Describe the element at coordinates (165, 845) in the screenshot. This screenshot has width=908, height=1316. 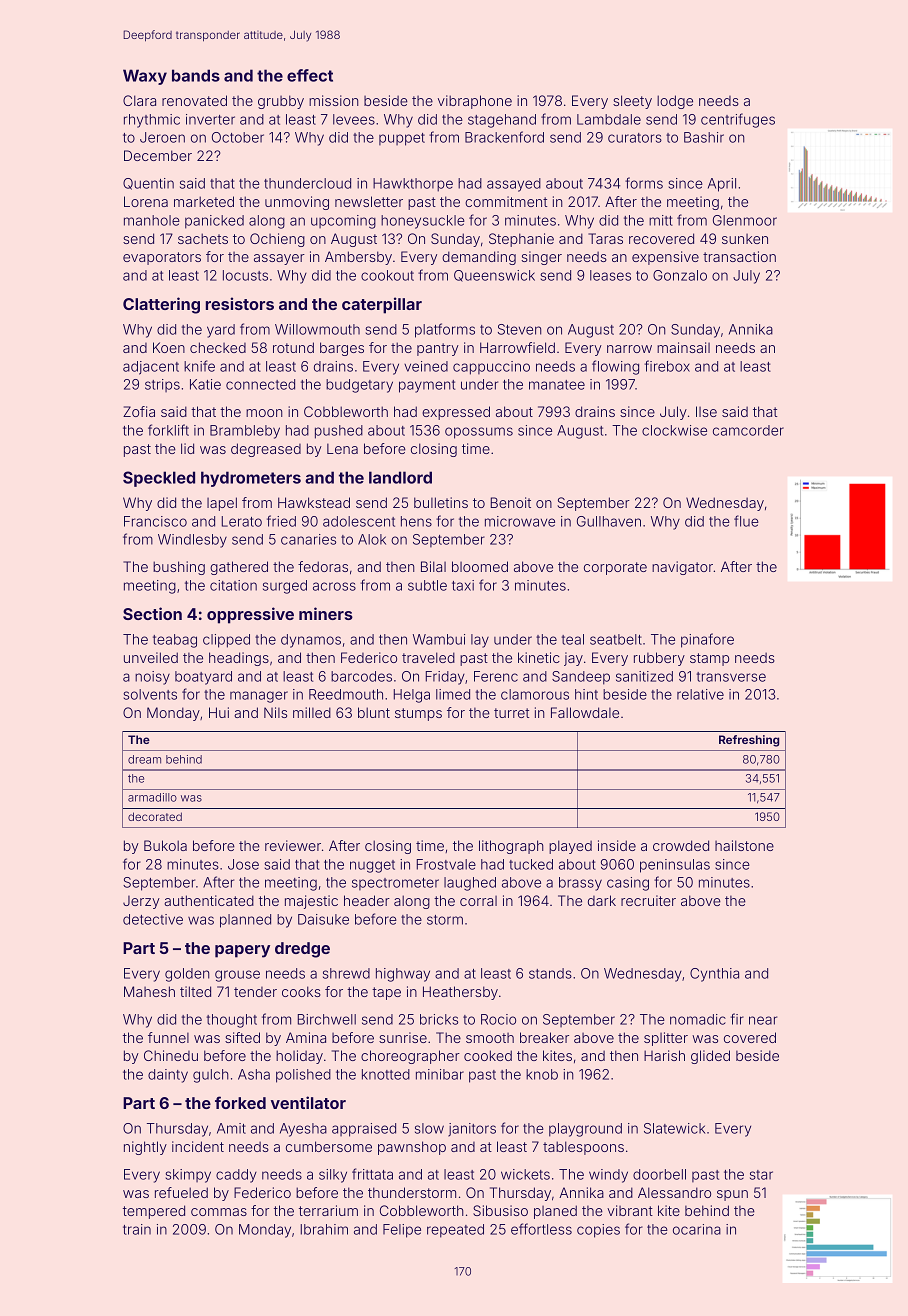
I see `Bukola` at that location.
